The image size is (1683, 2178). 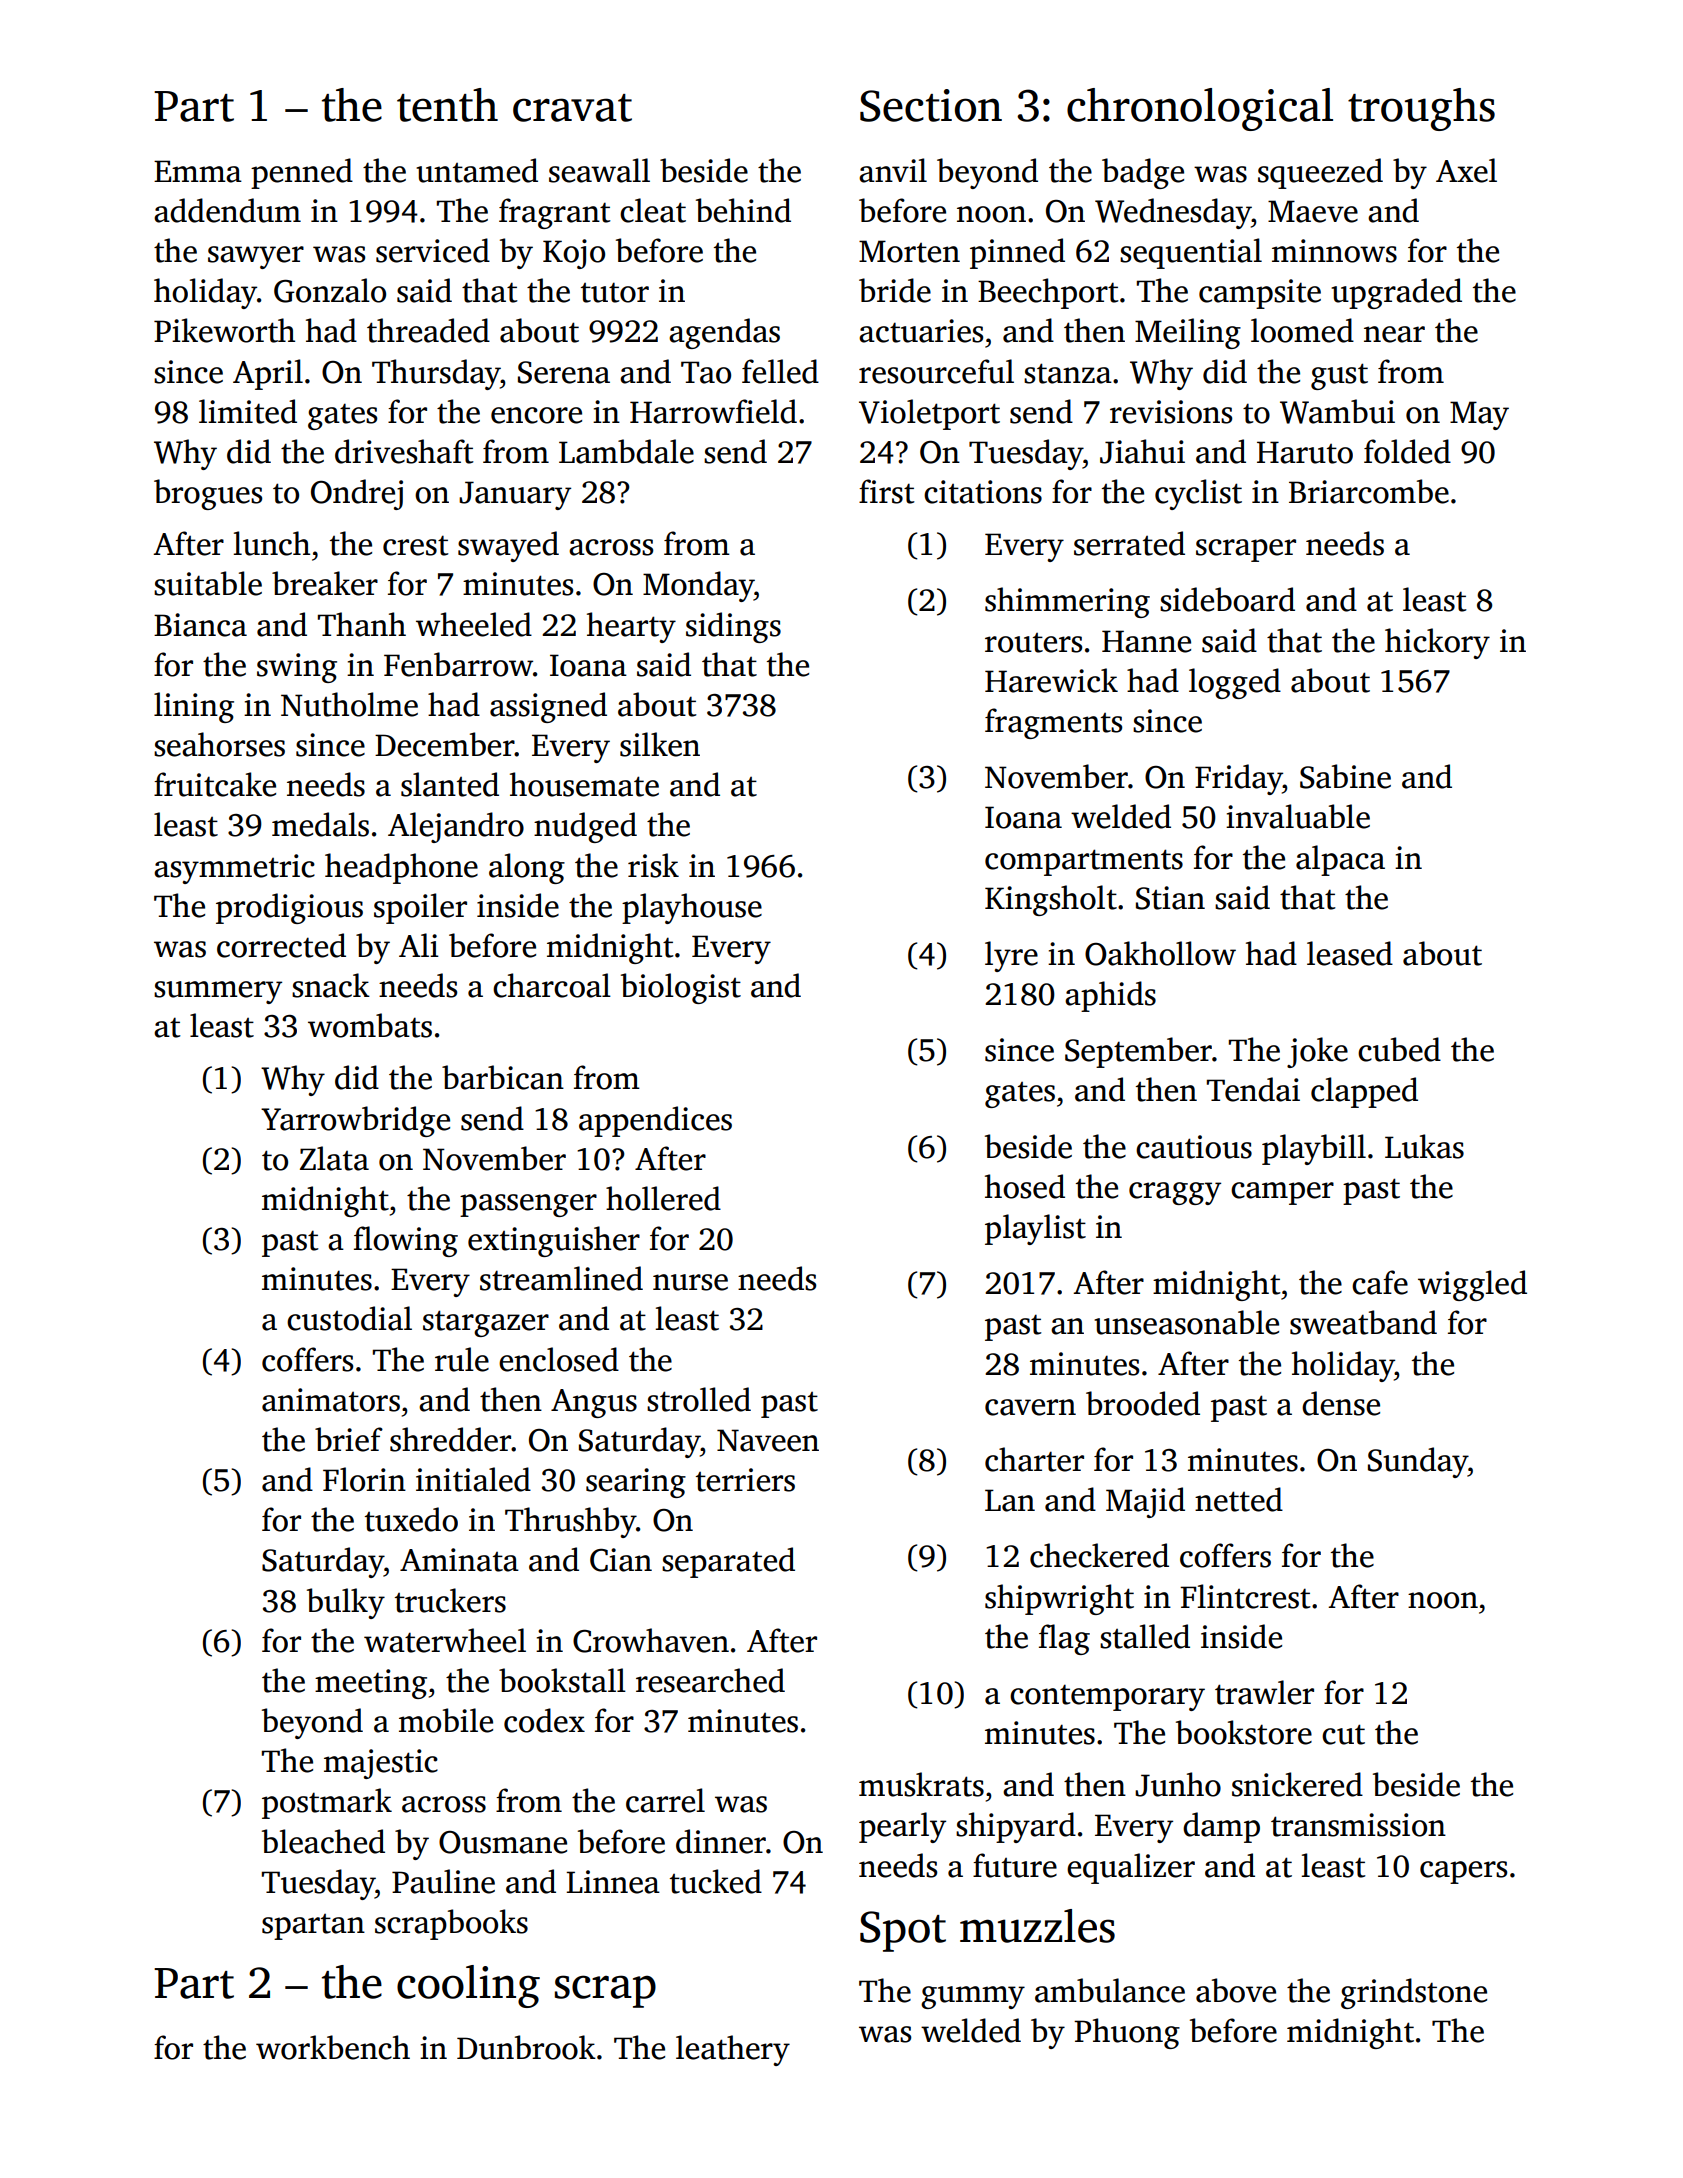 What do you see at coordinates (459, 1560) in the image?
I see `Aminata` at bounding box center [459, 1560].
